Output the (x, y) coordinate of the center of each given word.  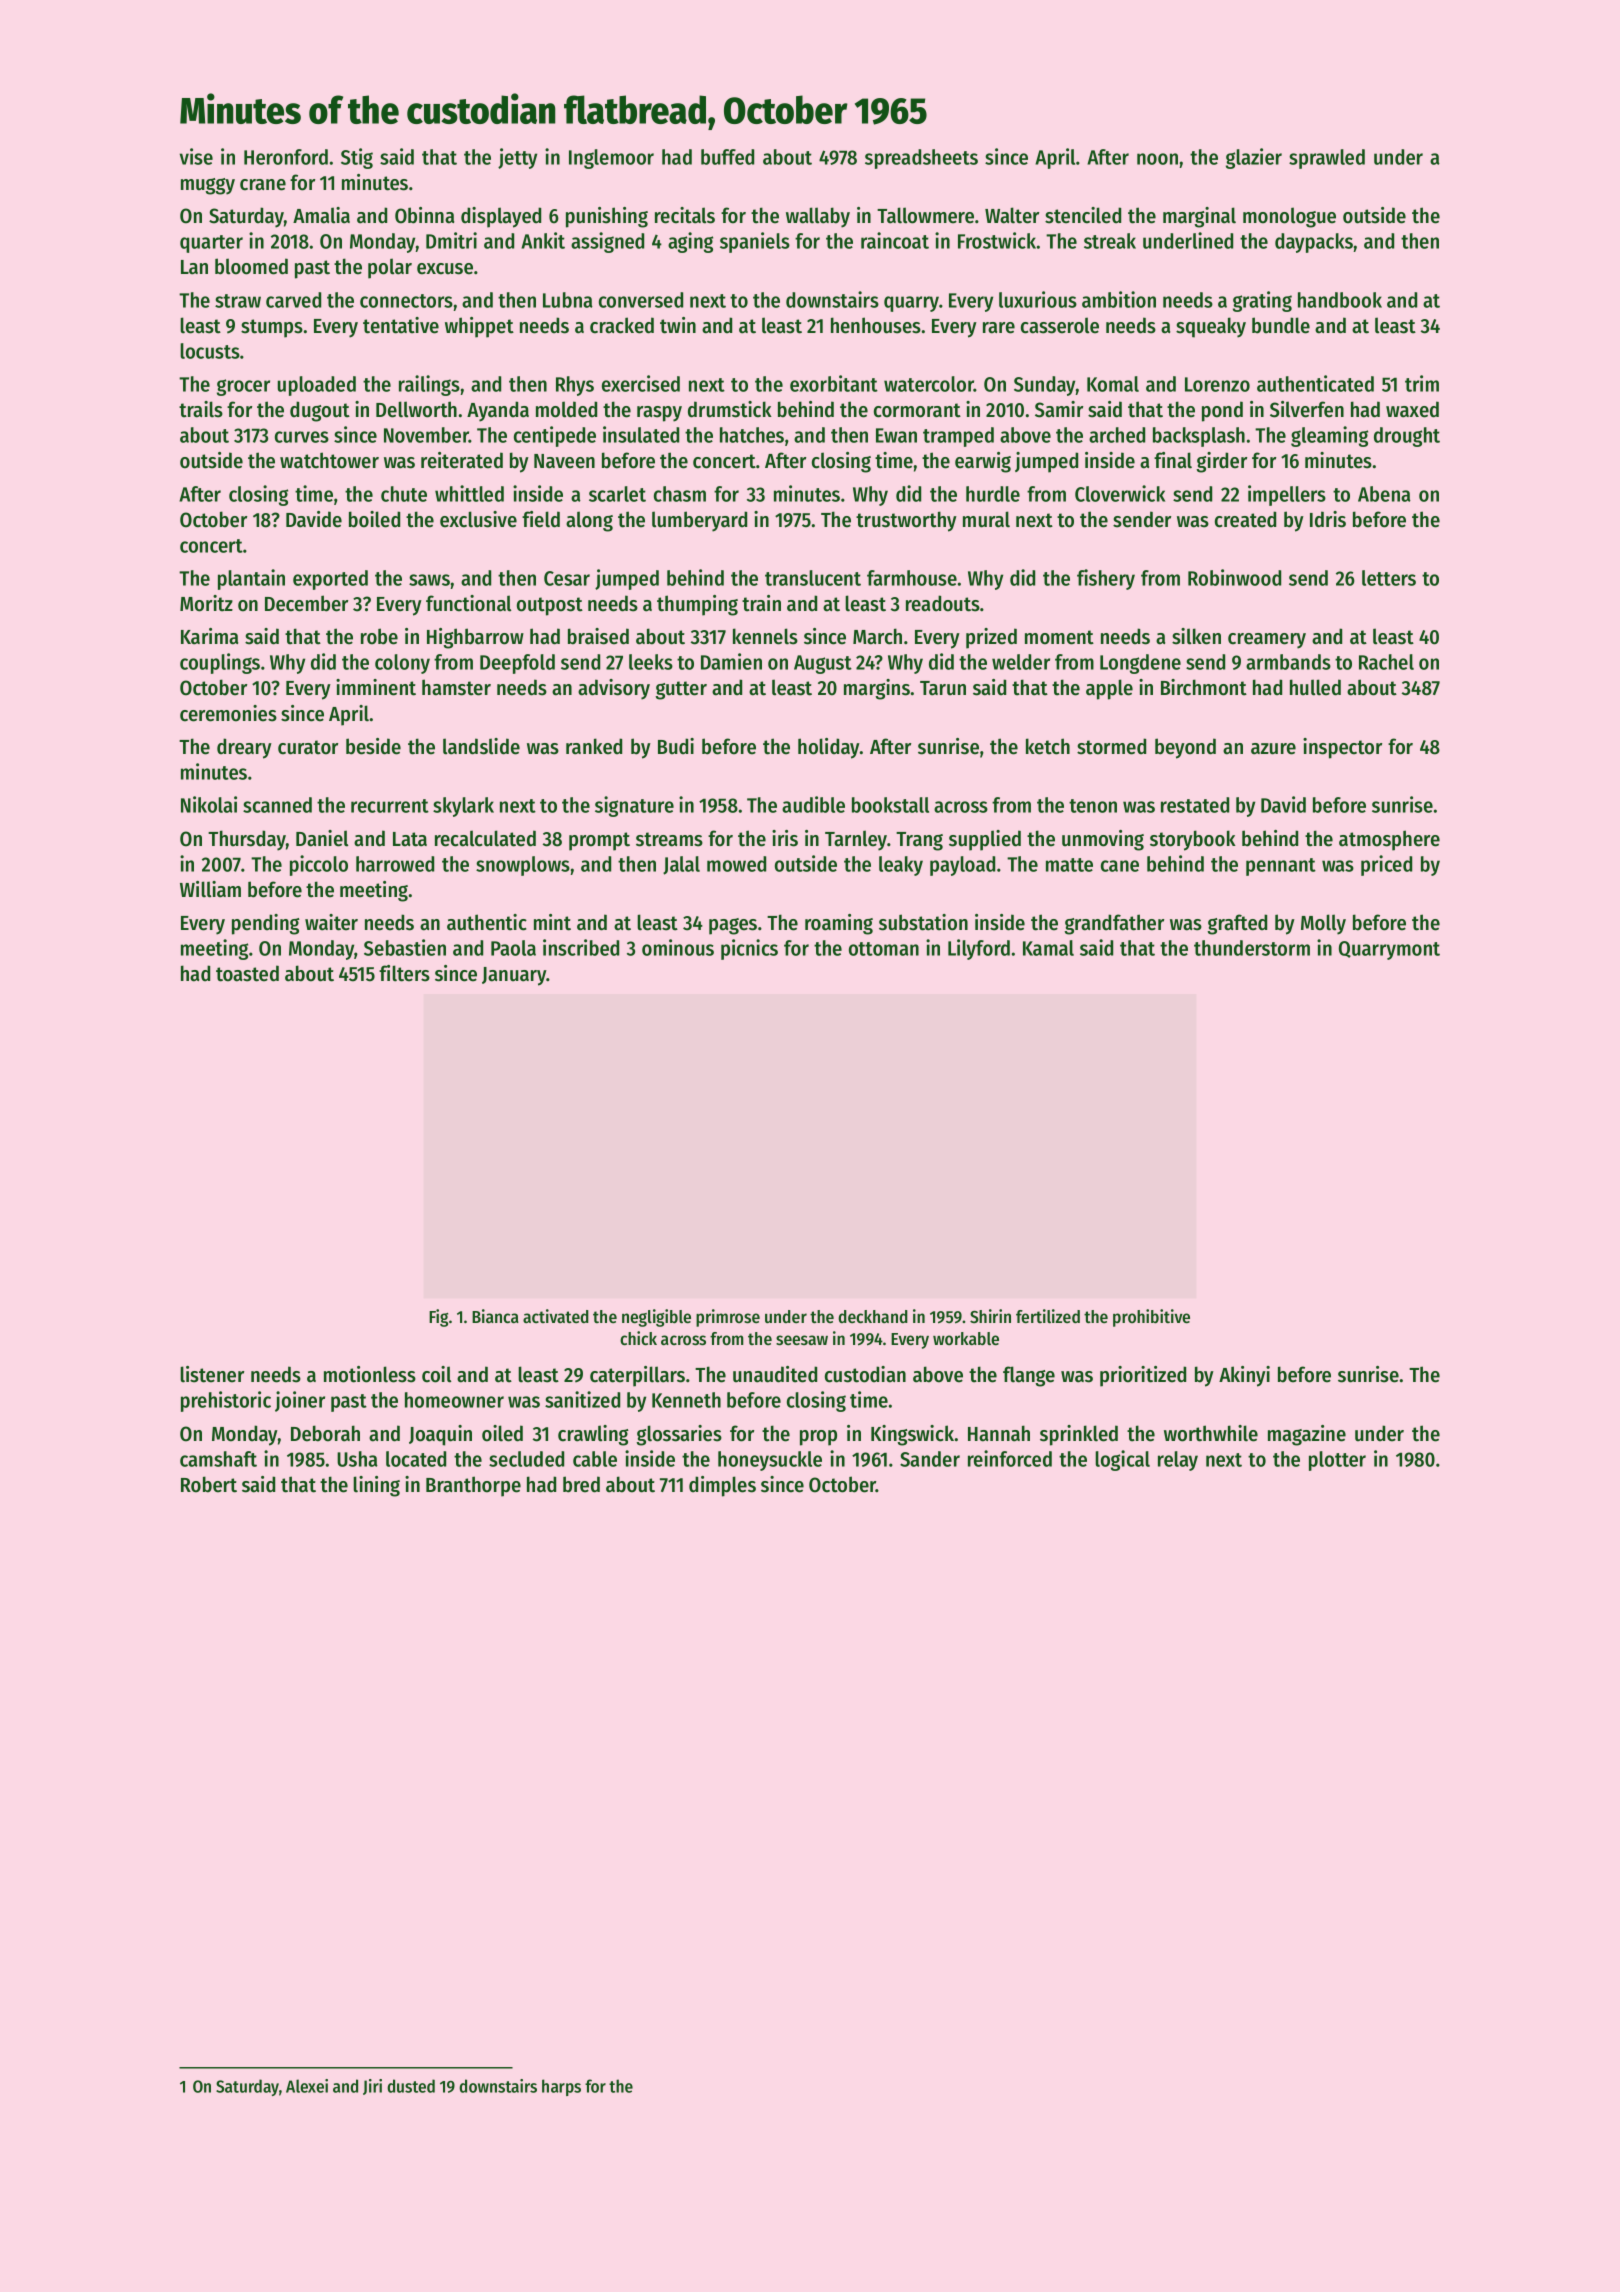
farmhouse (912, 578)
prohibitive (1151, 1318)
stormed (1111, 746)
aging (690, 242)
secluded (526, 1459)
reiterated (462, 460)
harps (561, 2087)
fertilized (1048, 1316)
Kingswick (912, 1435)
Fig (438, 1318)
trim (1422, 383)
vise (196, 156)
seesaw (802, 1340)
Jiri (372, 2087)
